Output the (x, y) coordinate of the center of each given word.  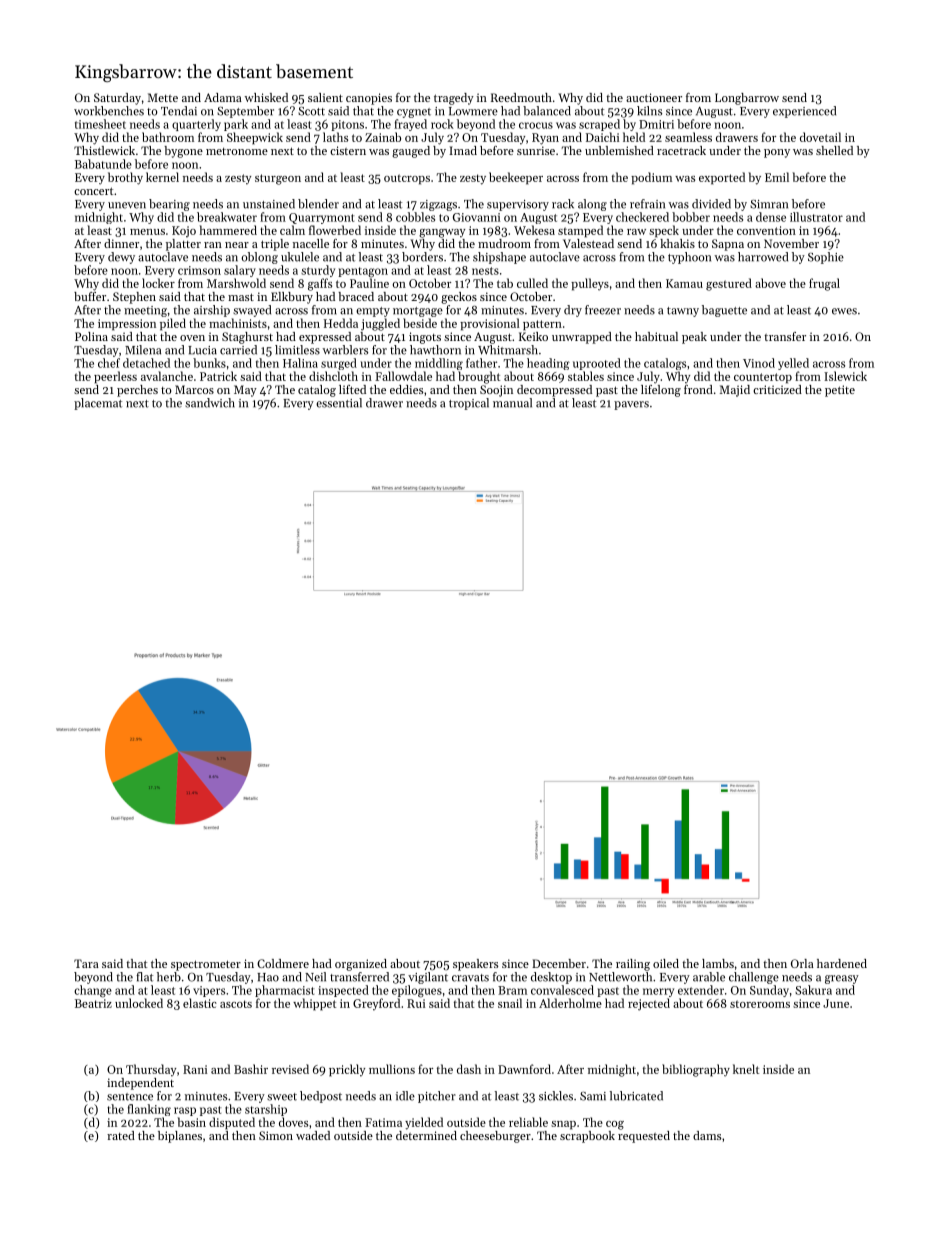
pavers (631, 405)
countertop (763, 378)
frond (698, 389)
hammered (228, 230)
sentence (130, 1097)
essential (339, 403)
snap (563, 1125)
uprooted (597, 364)
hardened (842, 963)
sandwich (210, 403)
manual (512, 403)
